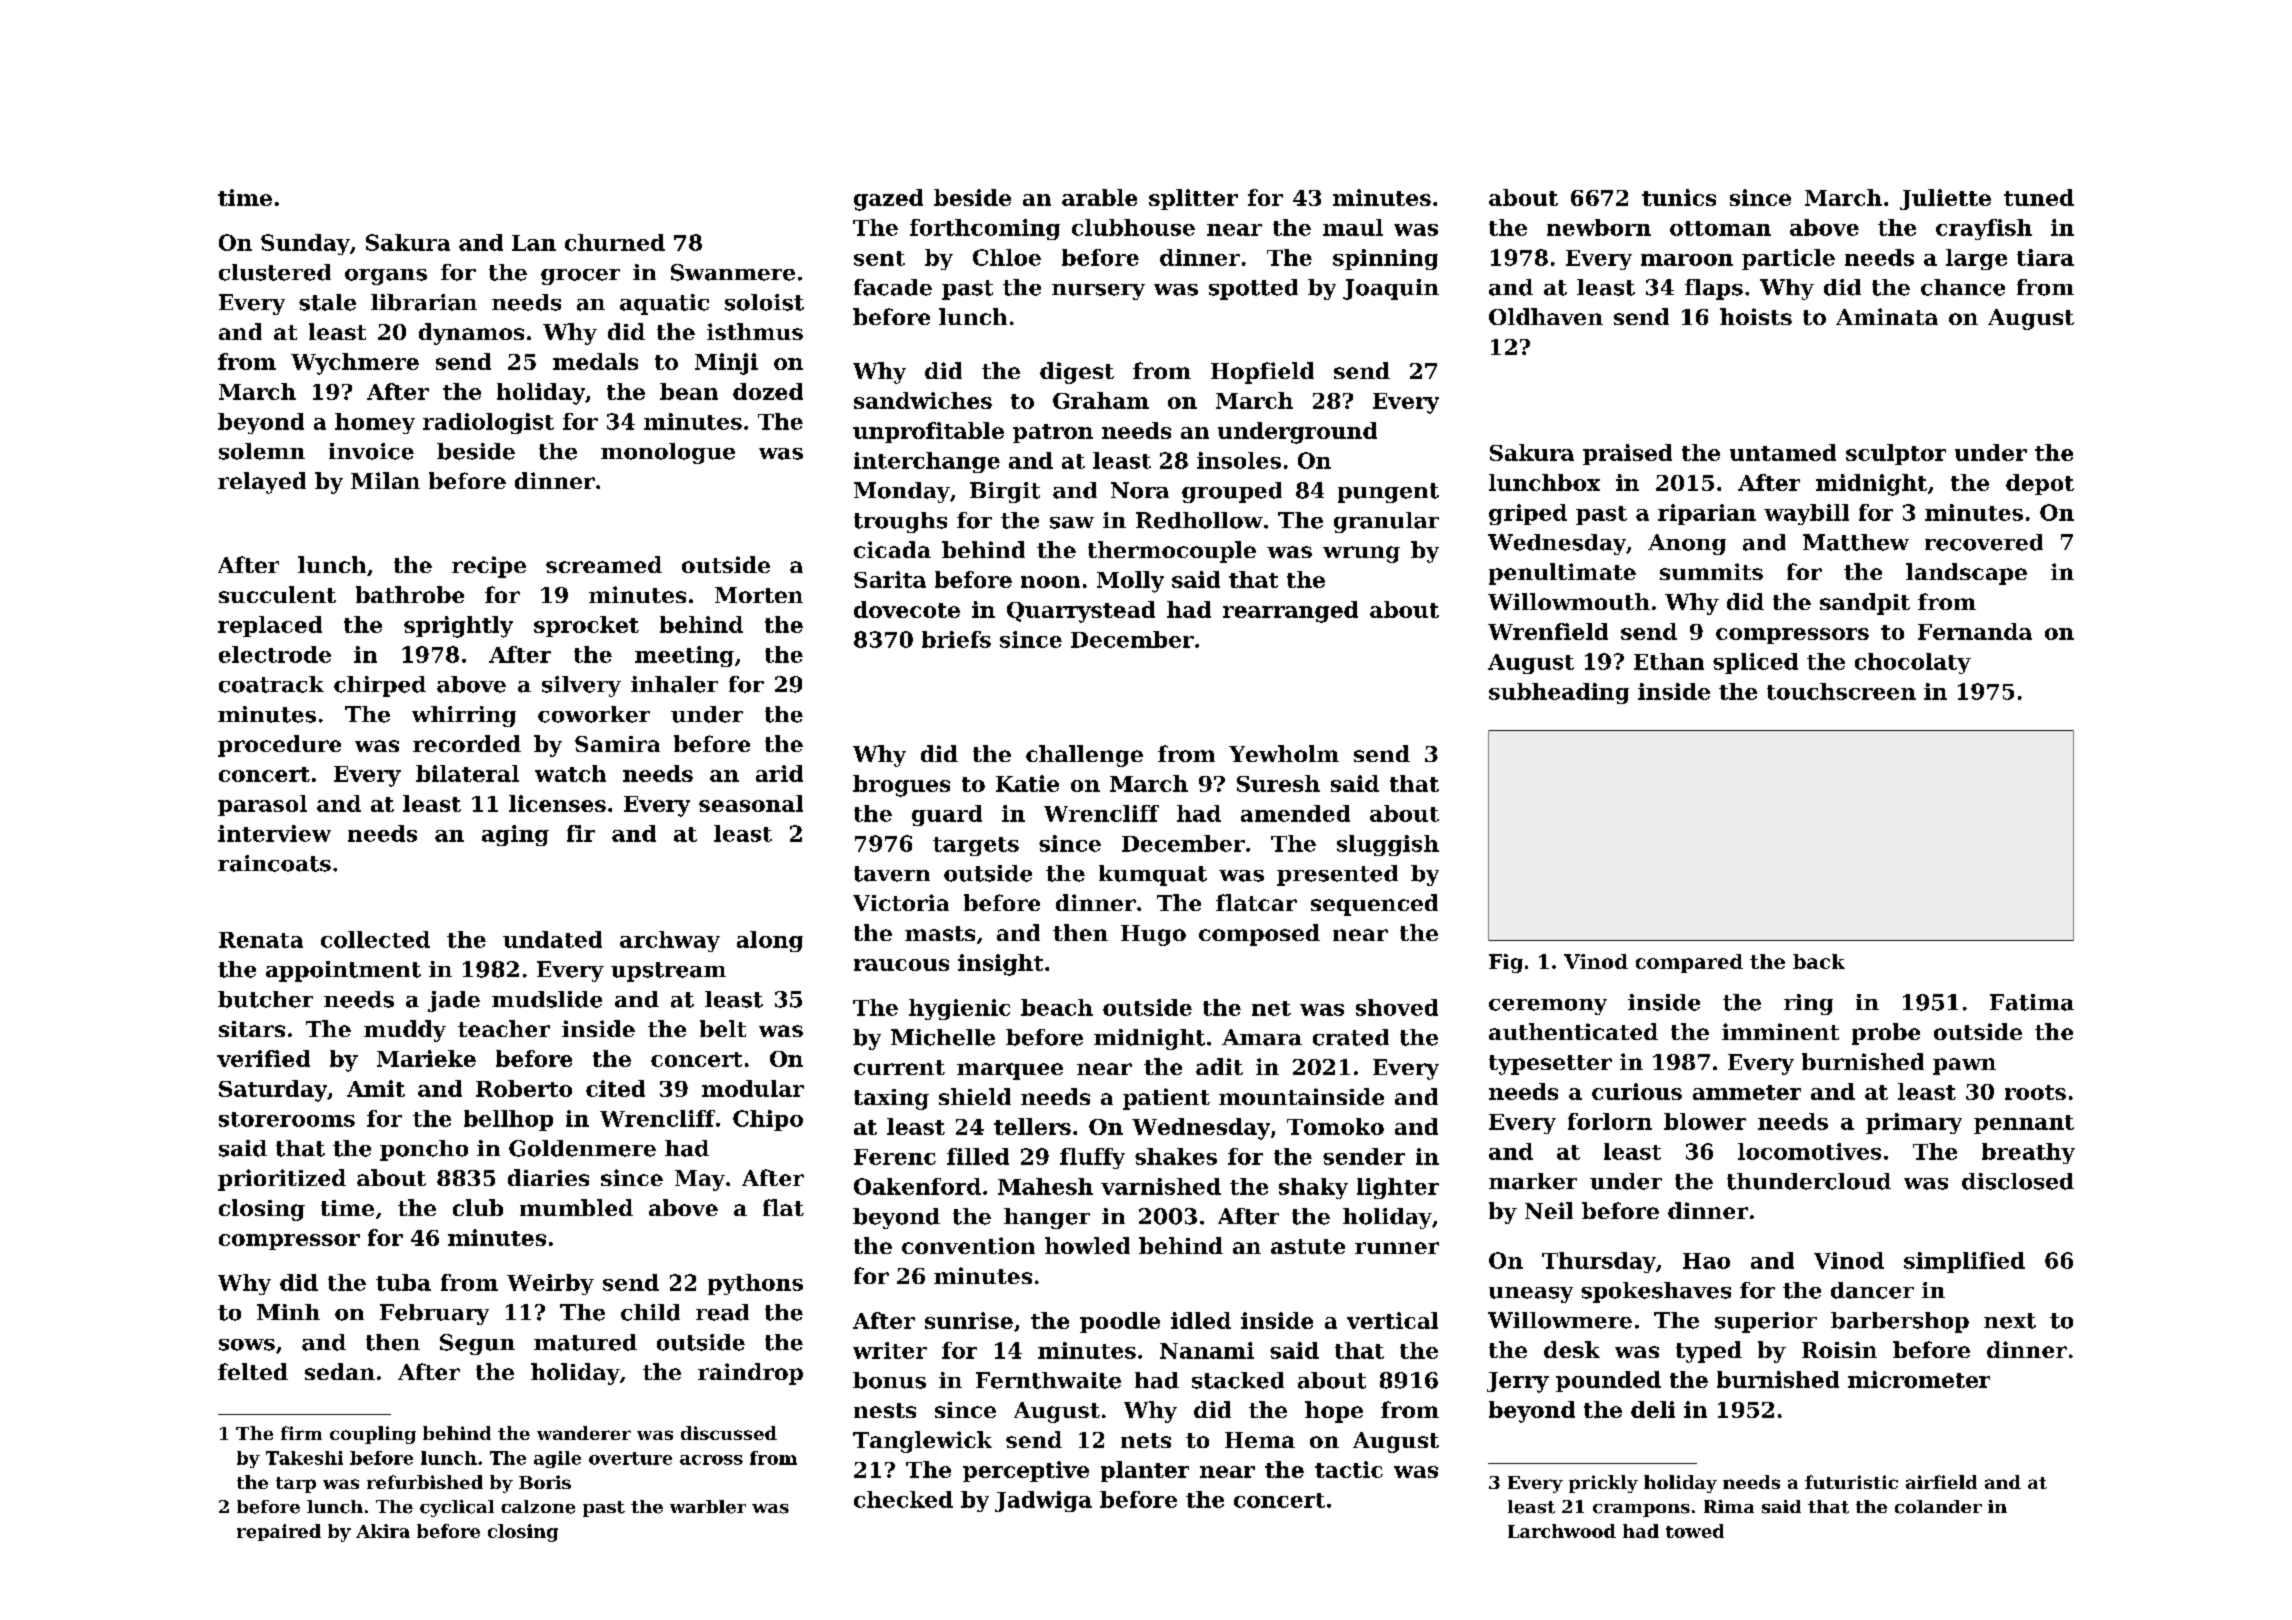  Describe the element at coordinates (1262, 373) in the image. I see `Hopfield` at that location.
